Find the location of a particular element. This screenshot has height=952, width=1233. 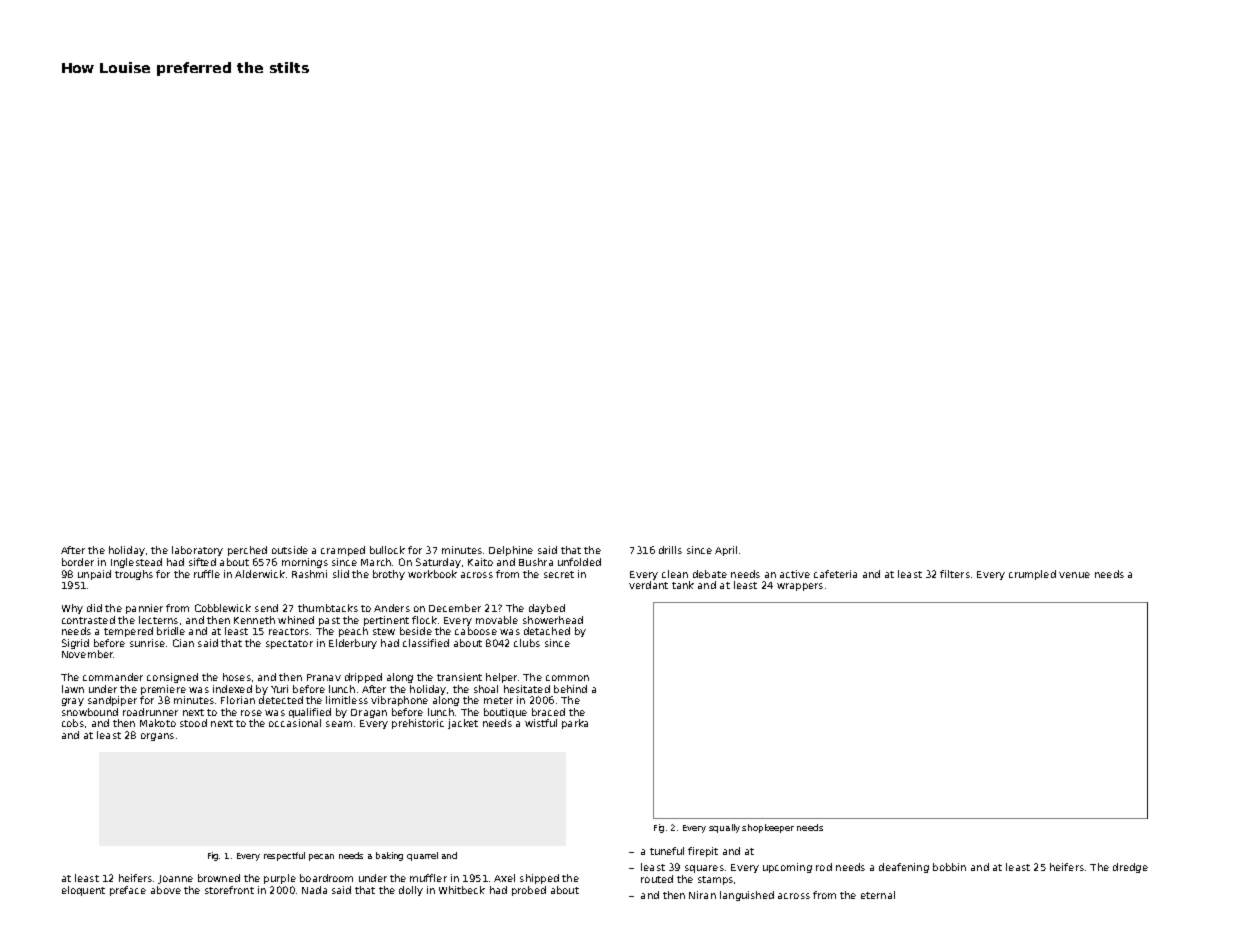

wrappers is located at coordinates (800, 587).
